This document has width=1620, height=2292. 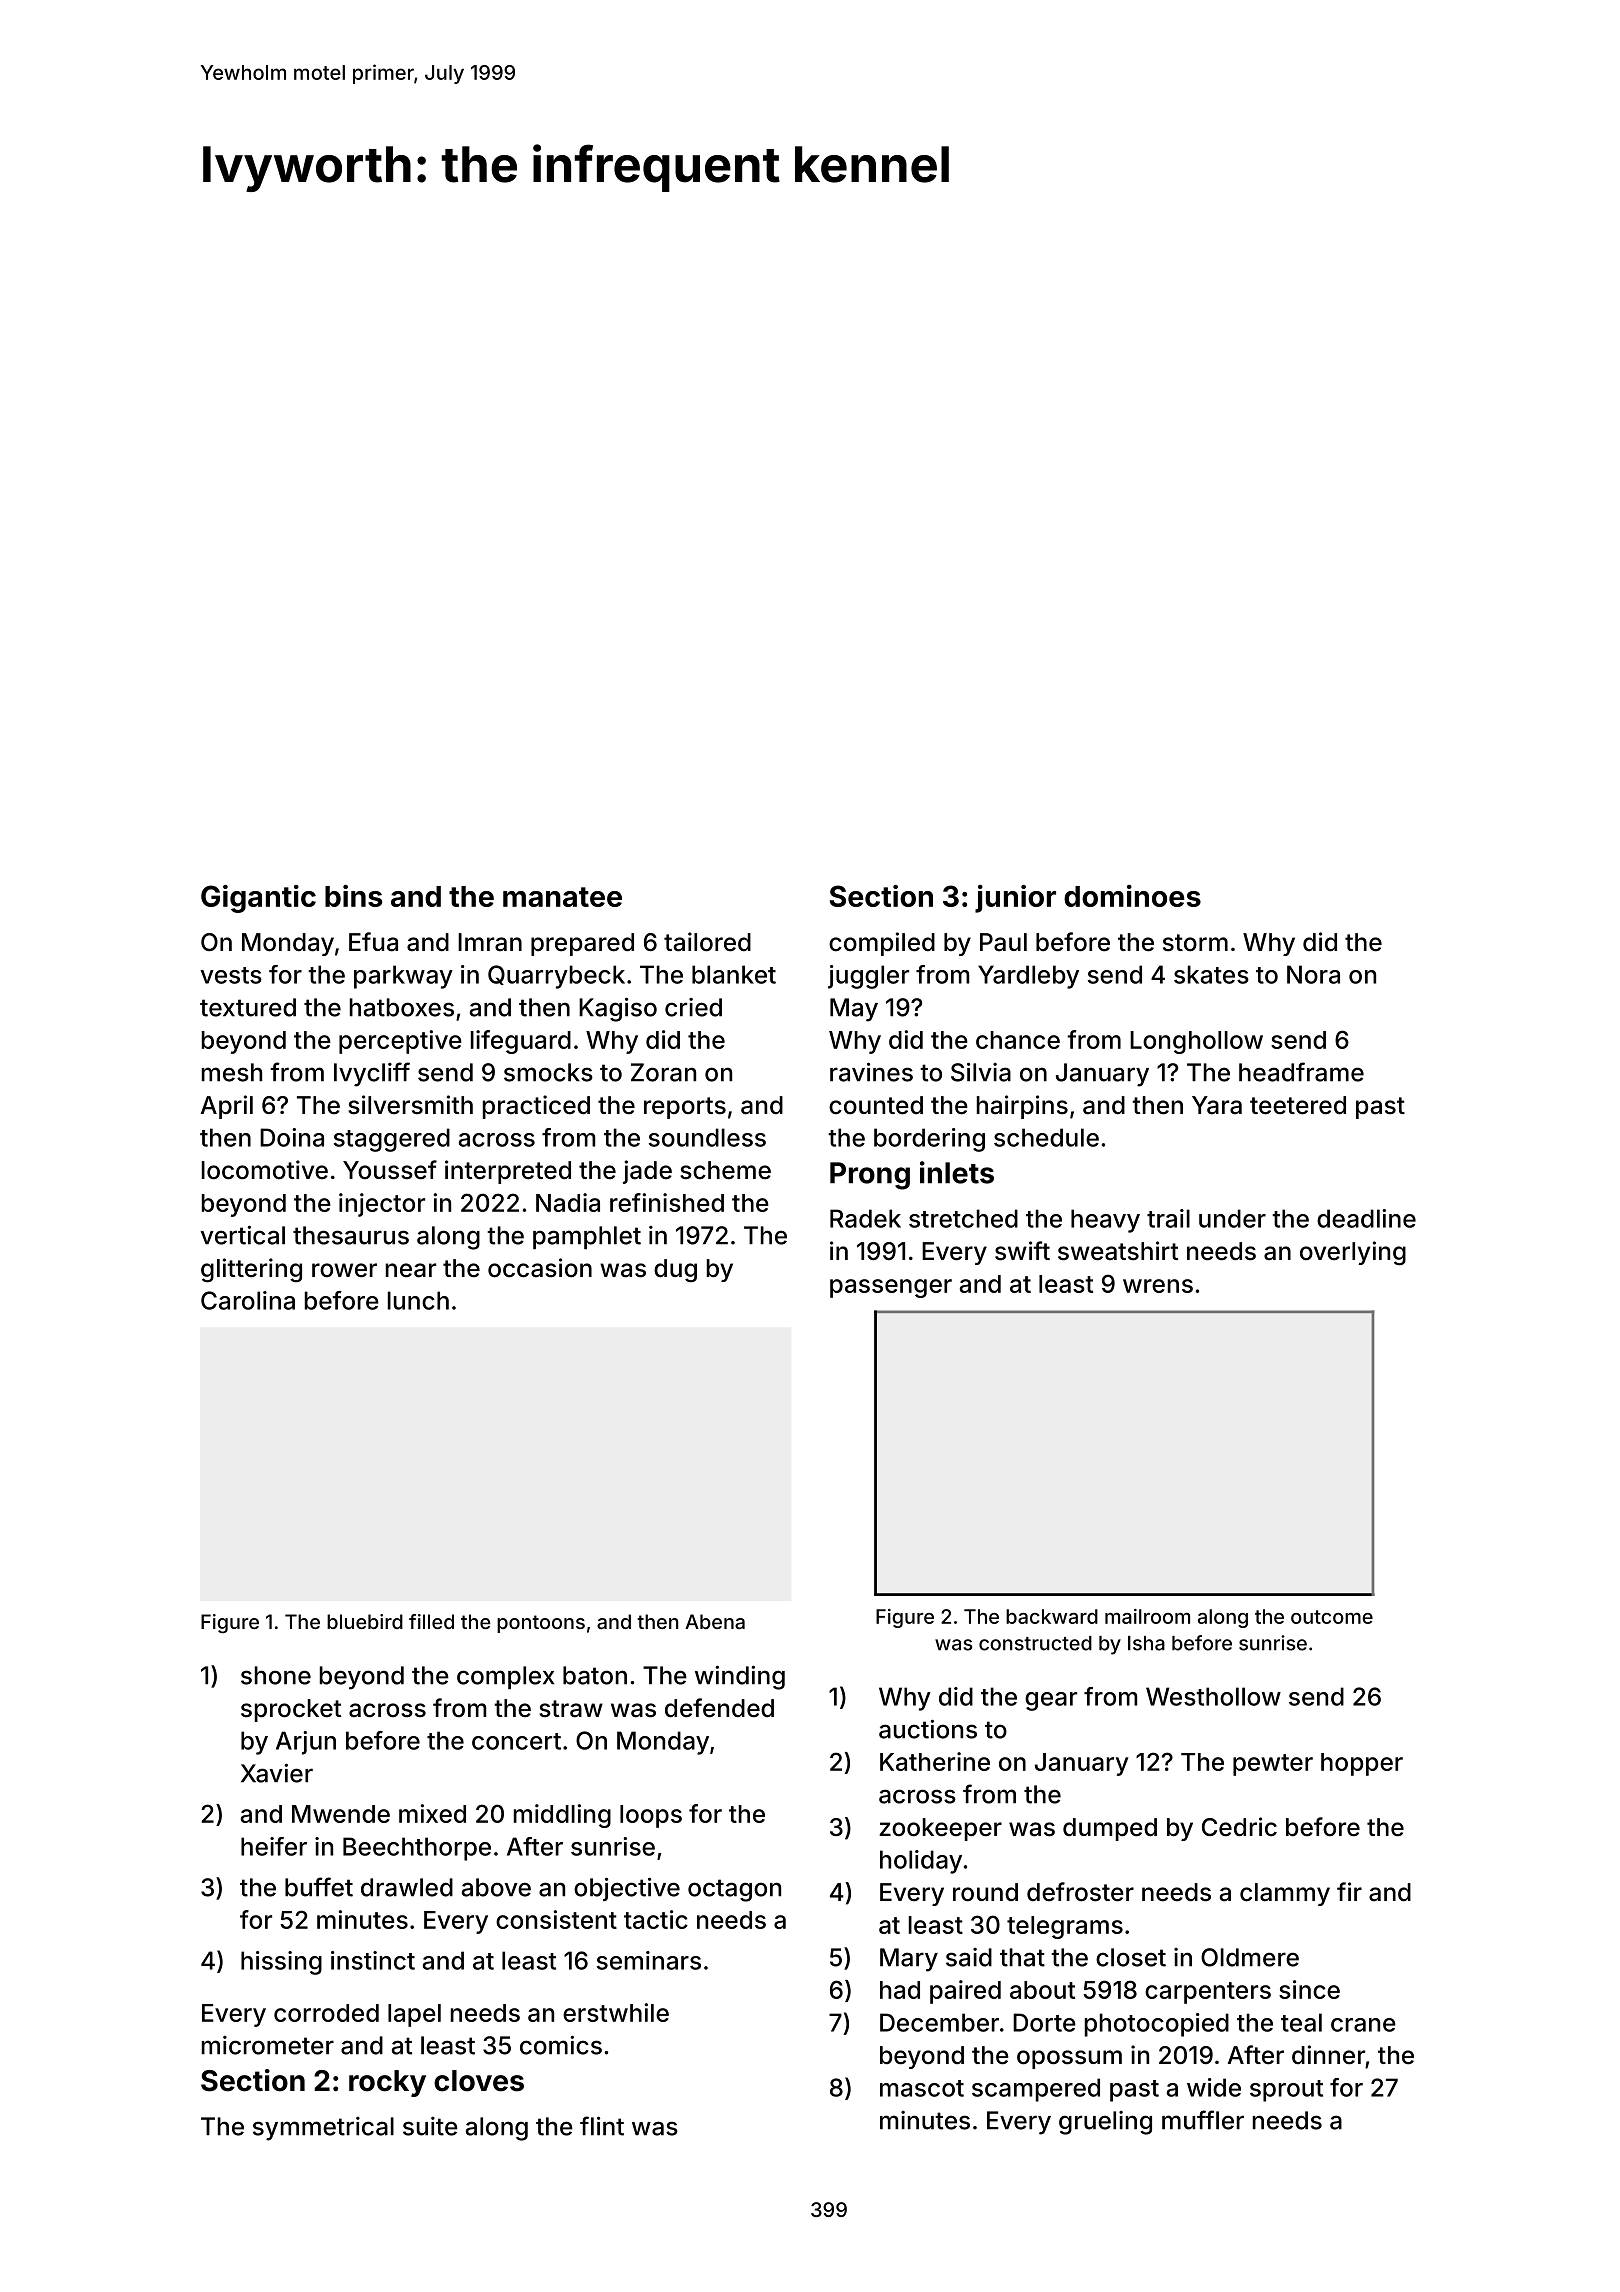 What do you see at coordinates (373, 1960) in the document?
I see `instinct` at bounding box center [373, 1960].
